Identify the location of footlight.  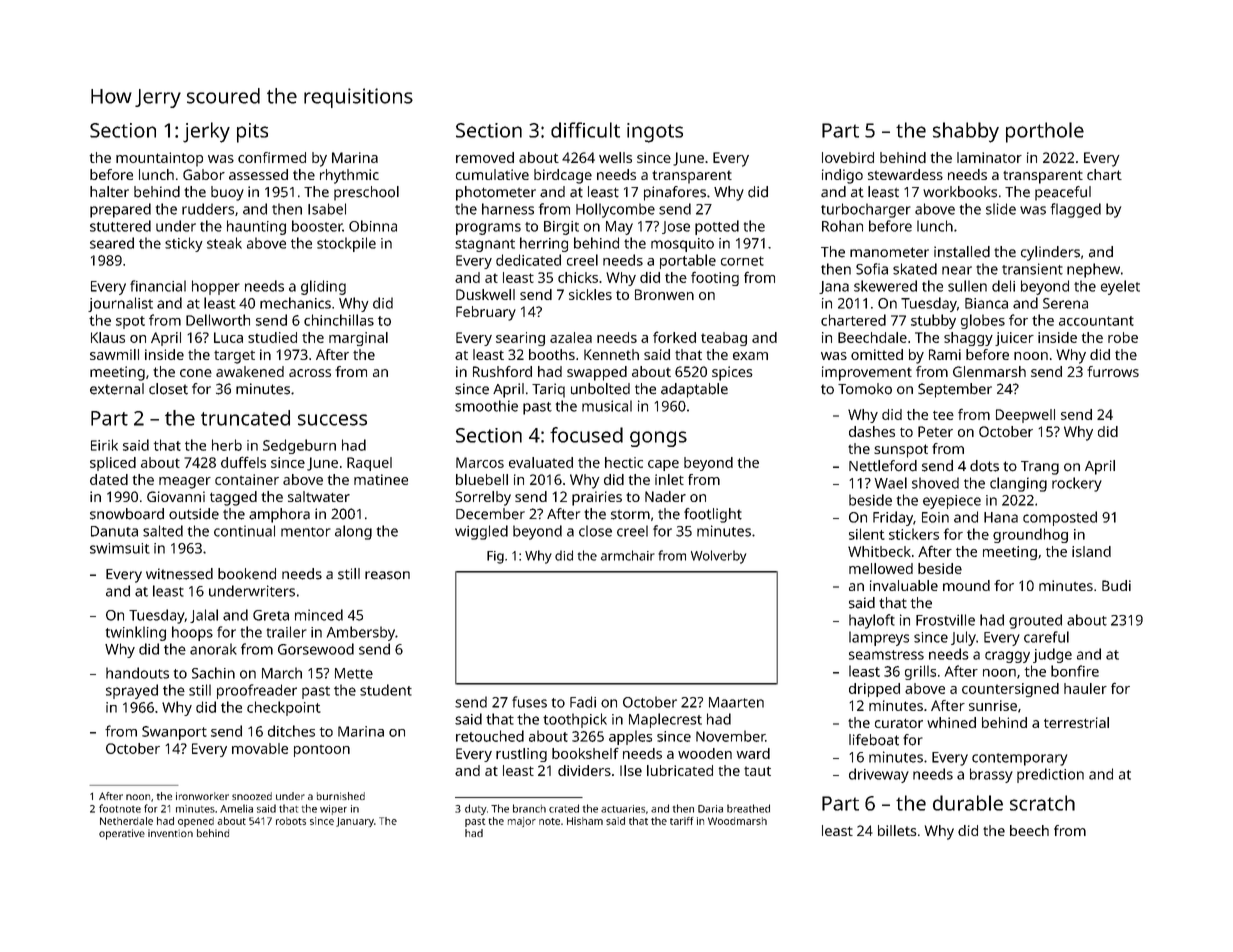
(713, 515).
